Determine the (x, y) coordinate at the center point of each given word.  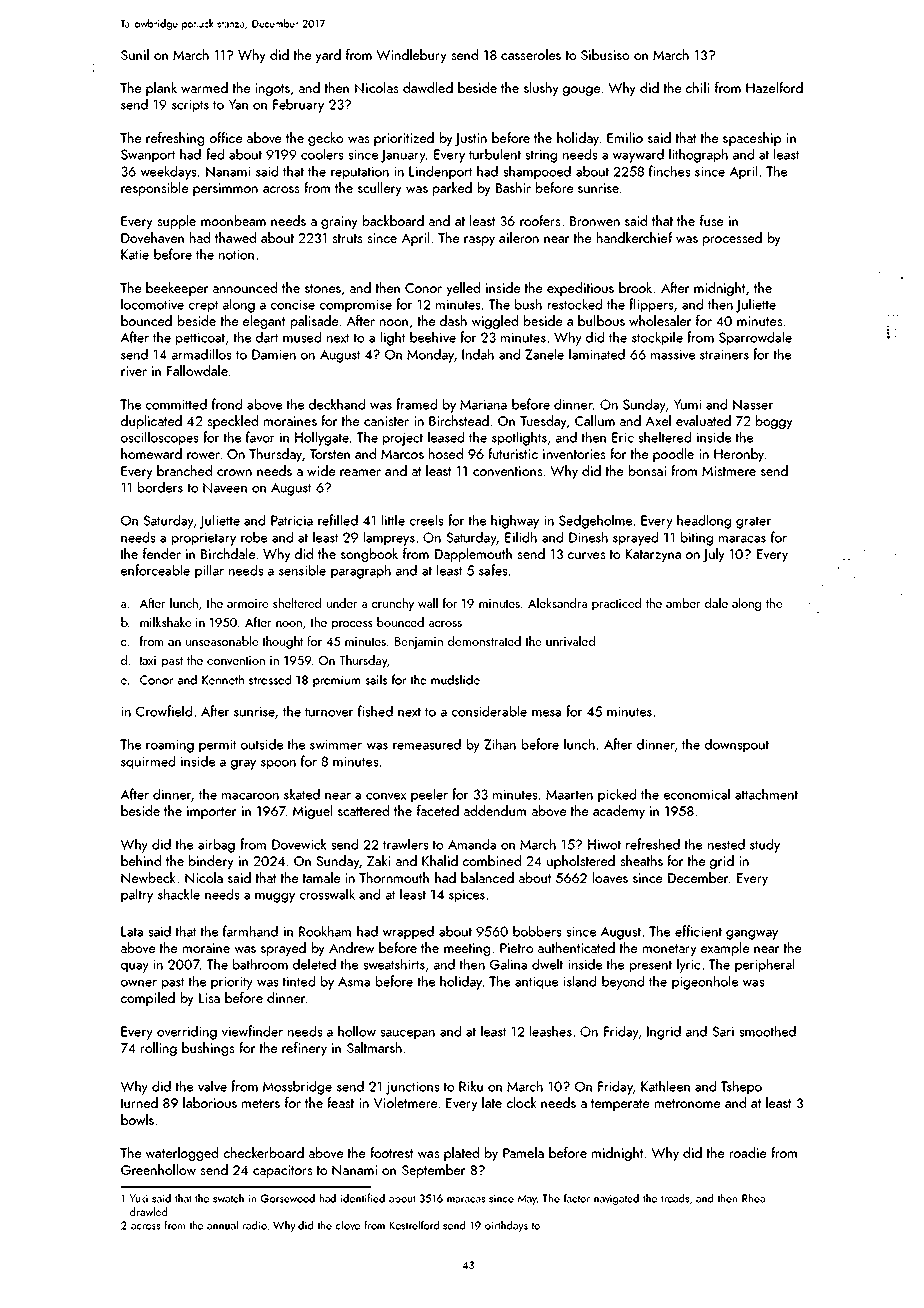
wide (321, 470)
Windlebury (411, 56)
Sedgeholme (595, 521)
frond (227, 404)
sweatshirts (394, 964)
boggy (774, 422)
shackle (179, 894)
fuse (711, 220)
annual (222, 1225)
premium (336, 681)
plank (161, 89)
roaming (170, 746)
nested (726, 844)
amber (683, 603)
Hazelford (774, 87)
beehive (433, 337)
